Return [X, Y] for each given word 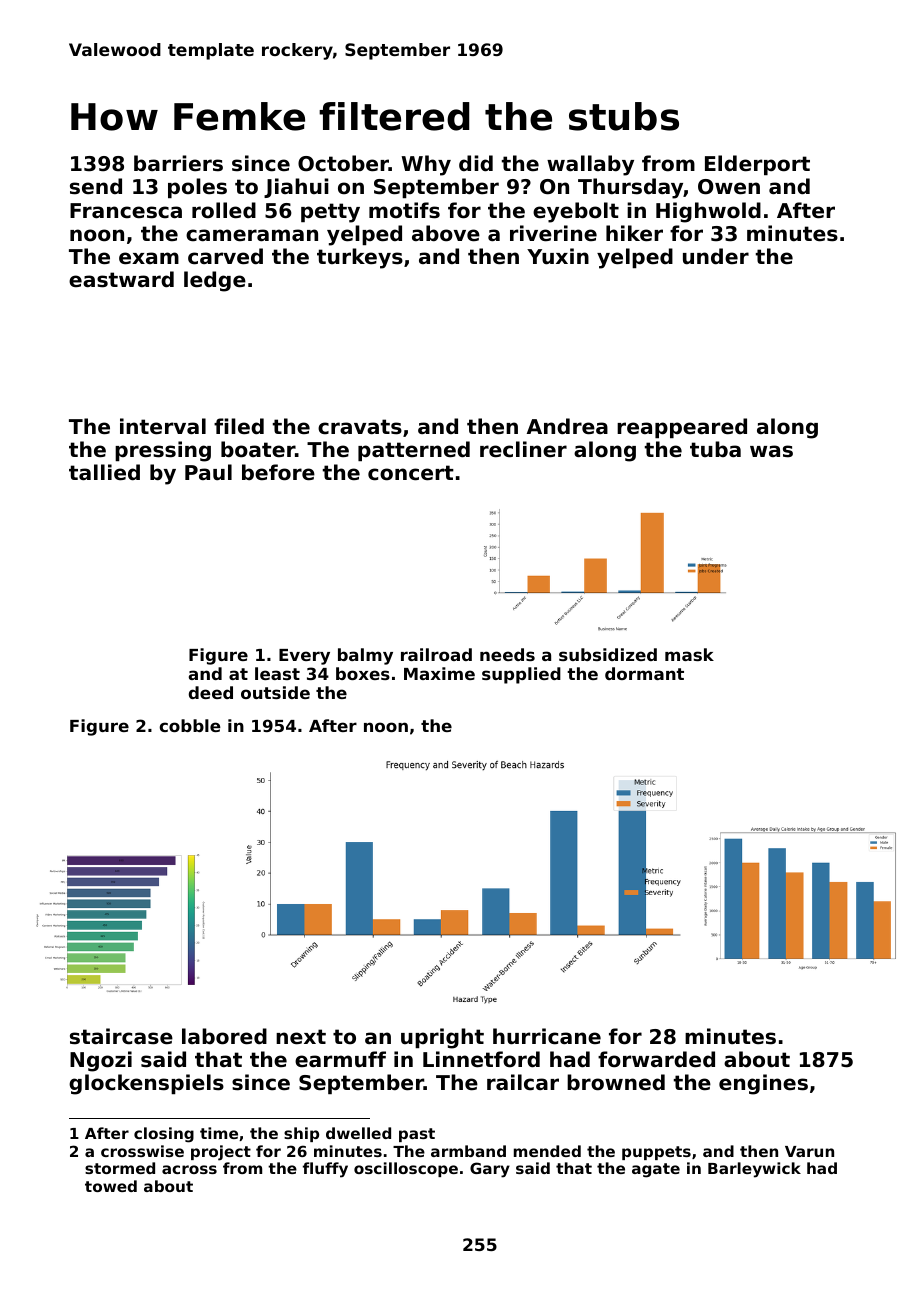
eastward [121, 279]
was [771, 451]
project [221, 1153]
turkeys [360, 258]
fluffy [325, 1170]
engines [763, 1084]
